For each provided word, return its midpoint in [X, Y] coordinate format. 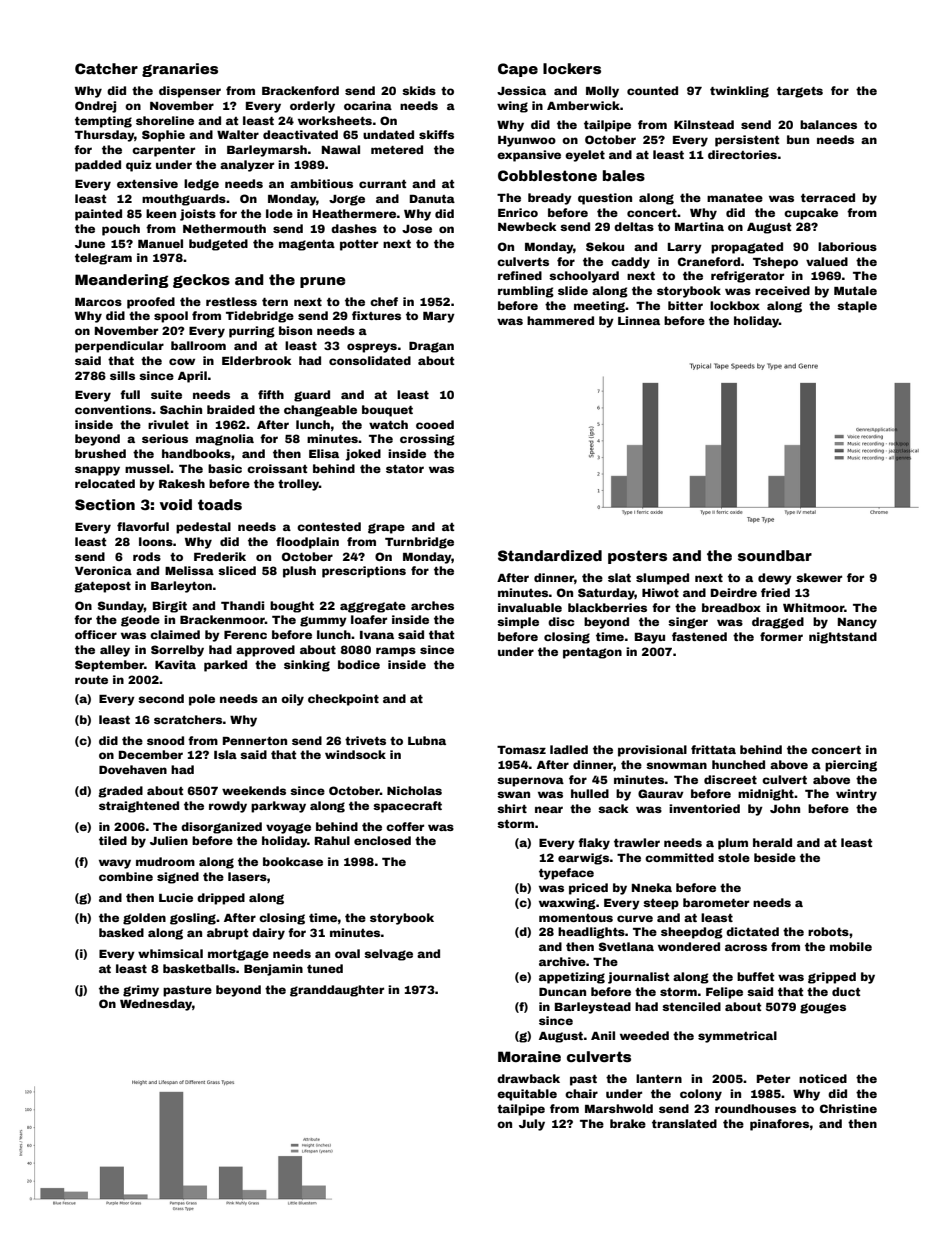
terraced [828, 197]
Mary [439, 317]
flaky [594, 844]
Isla [225, 754]
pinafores [780, 1125]
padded [98, 166]
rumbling [526, 292]
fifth [271, 394]
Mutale [855, 290]
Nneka [652, 887]
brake [628, 1123]
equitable [527, 1095]
